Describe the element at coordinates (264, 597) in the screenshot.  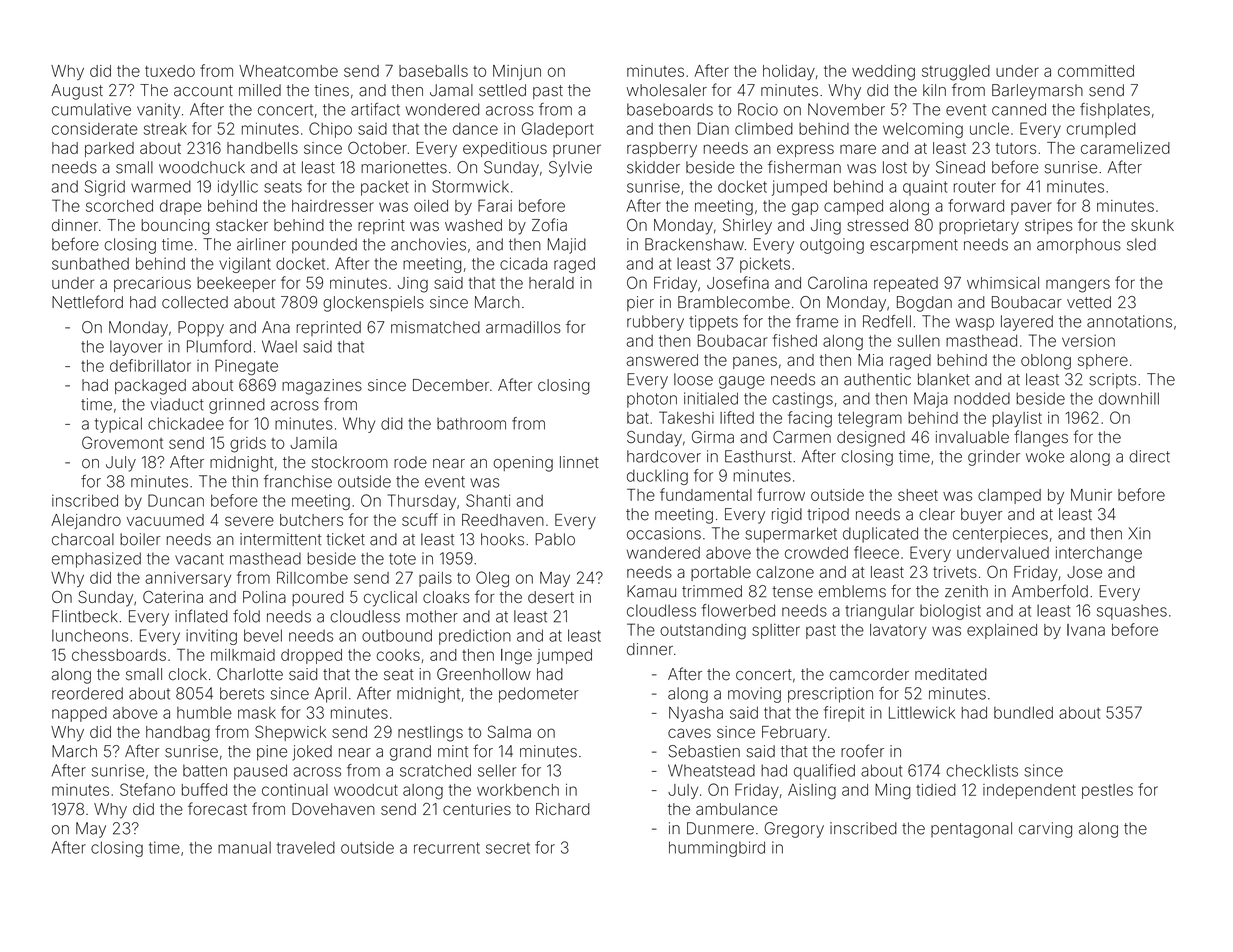
I see `Polina` at that location.
